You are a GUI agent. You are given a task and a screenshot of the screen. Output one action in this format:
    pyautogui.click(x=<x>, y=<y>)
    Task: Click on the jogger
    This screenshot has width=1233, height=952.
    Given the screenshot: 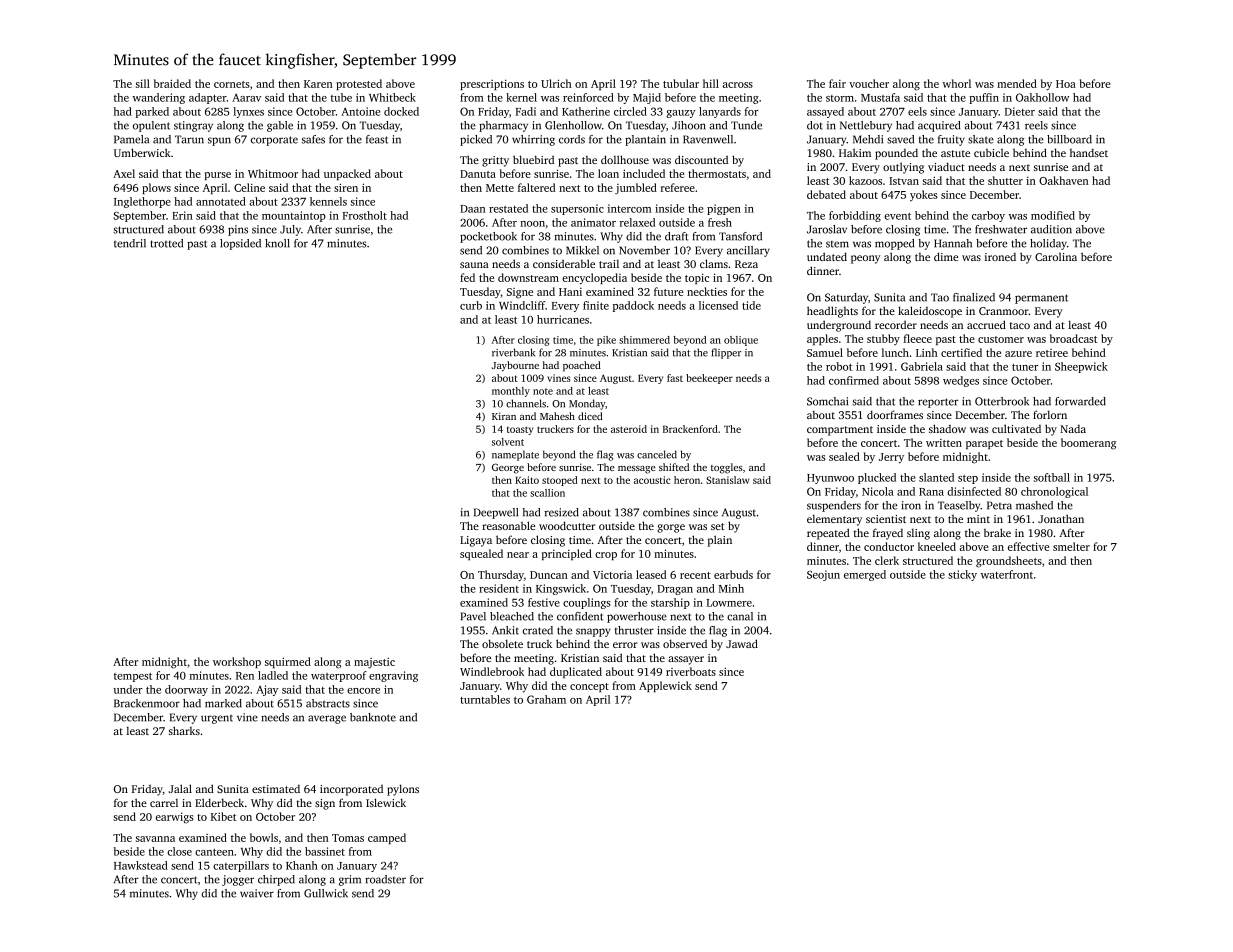 What is the action you would take?
    pyautogui.click(x=238, y=880)
